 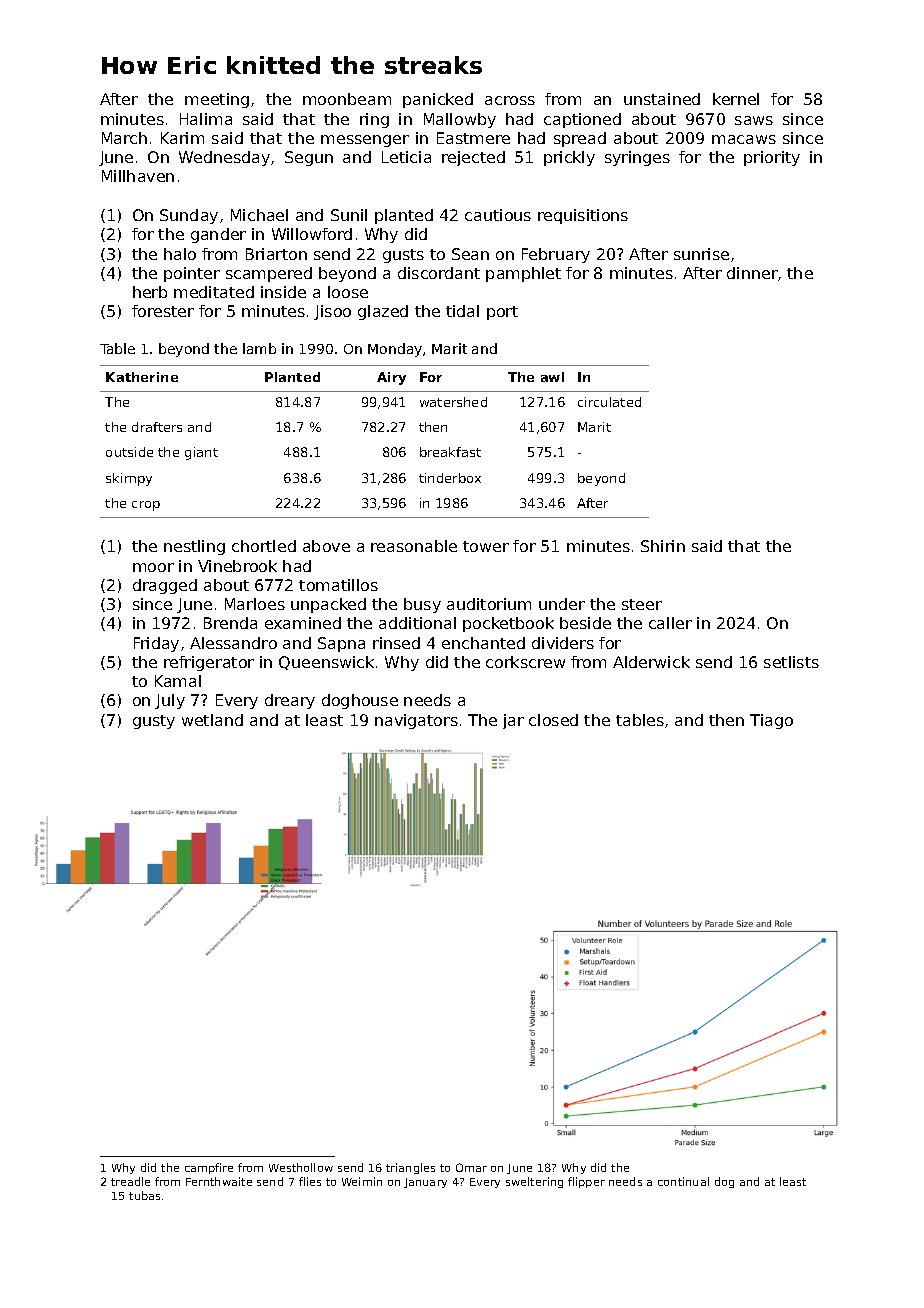 I want to click on continual, so click(x=683, y=1181).
